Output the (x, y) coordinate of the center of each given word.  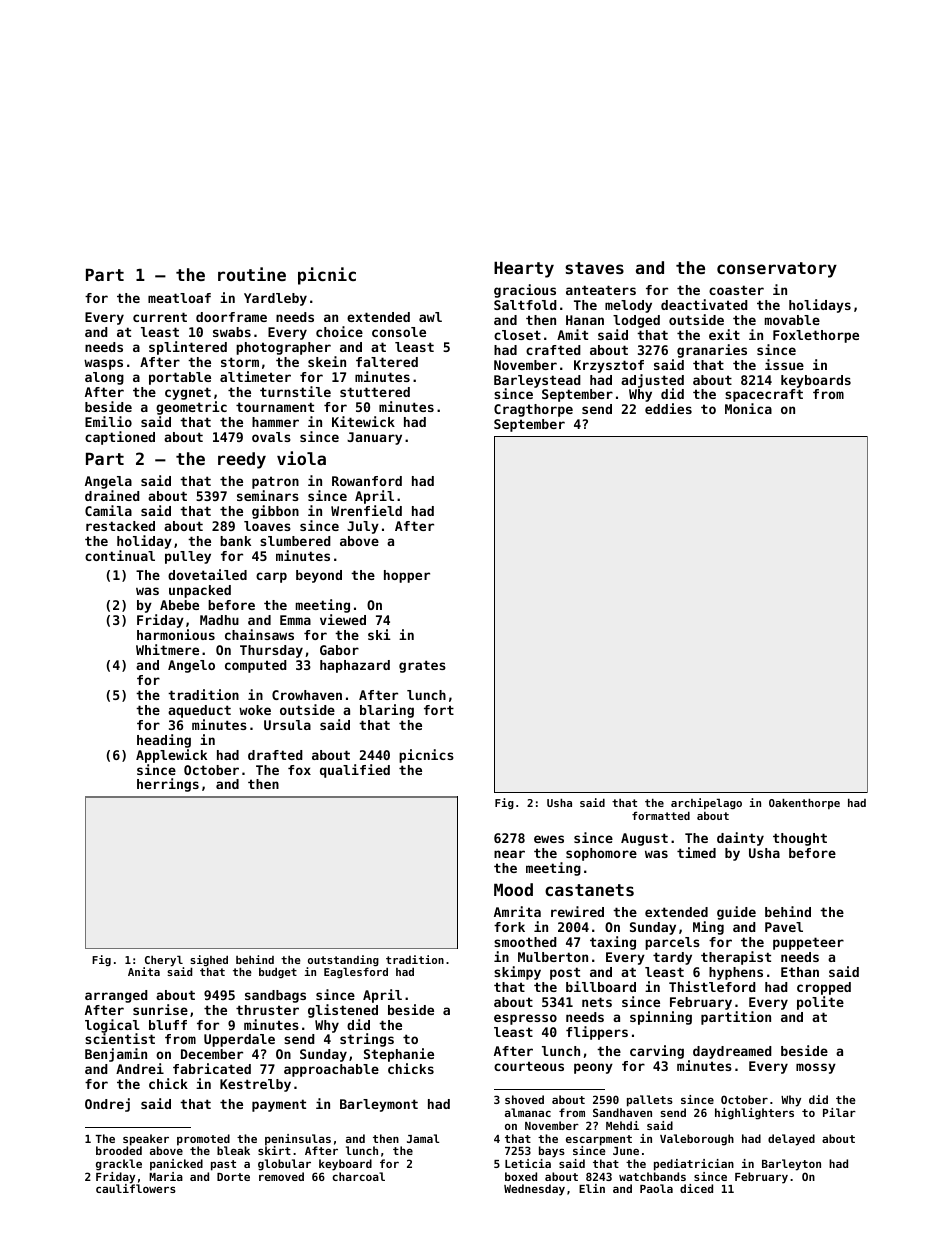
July (363, 527)
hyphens (736, 973)
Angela (108, 482)
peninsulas (298, 1140)
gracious (525, 291)
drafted (275, 755)
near (509, 854)
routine (252, 274)
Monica (748, 408)
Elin (592, 1188)
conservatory (777, 270)
